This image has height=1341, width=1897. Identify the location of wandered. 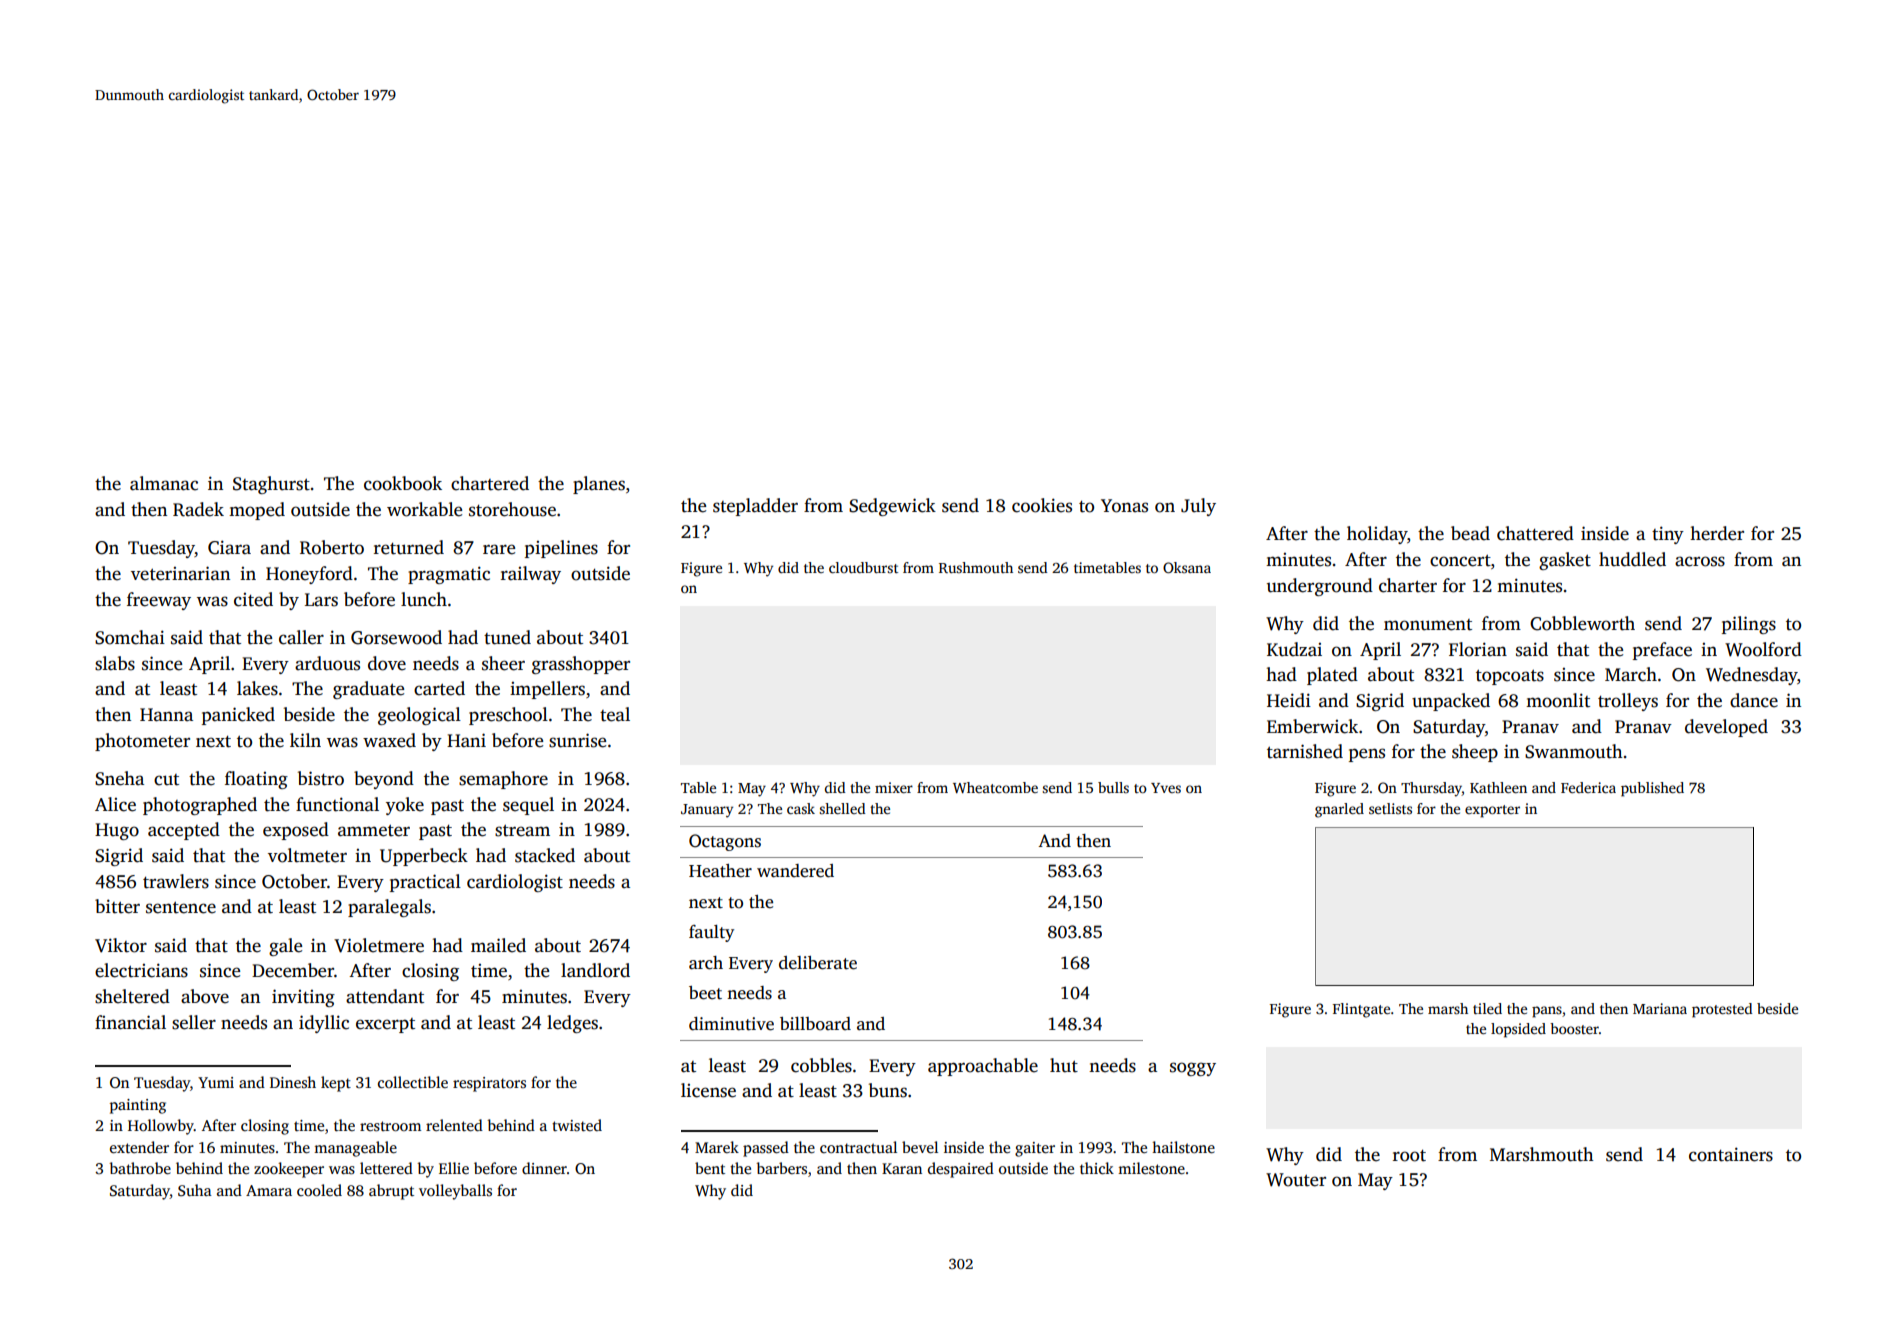
(795, 871).
